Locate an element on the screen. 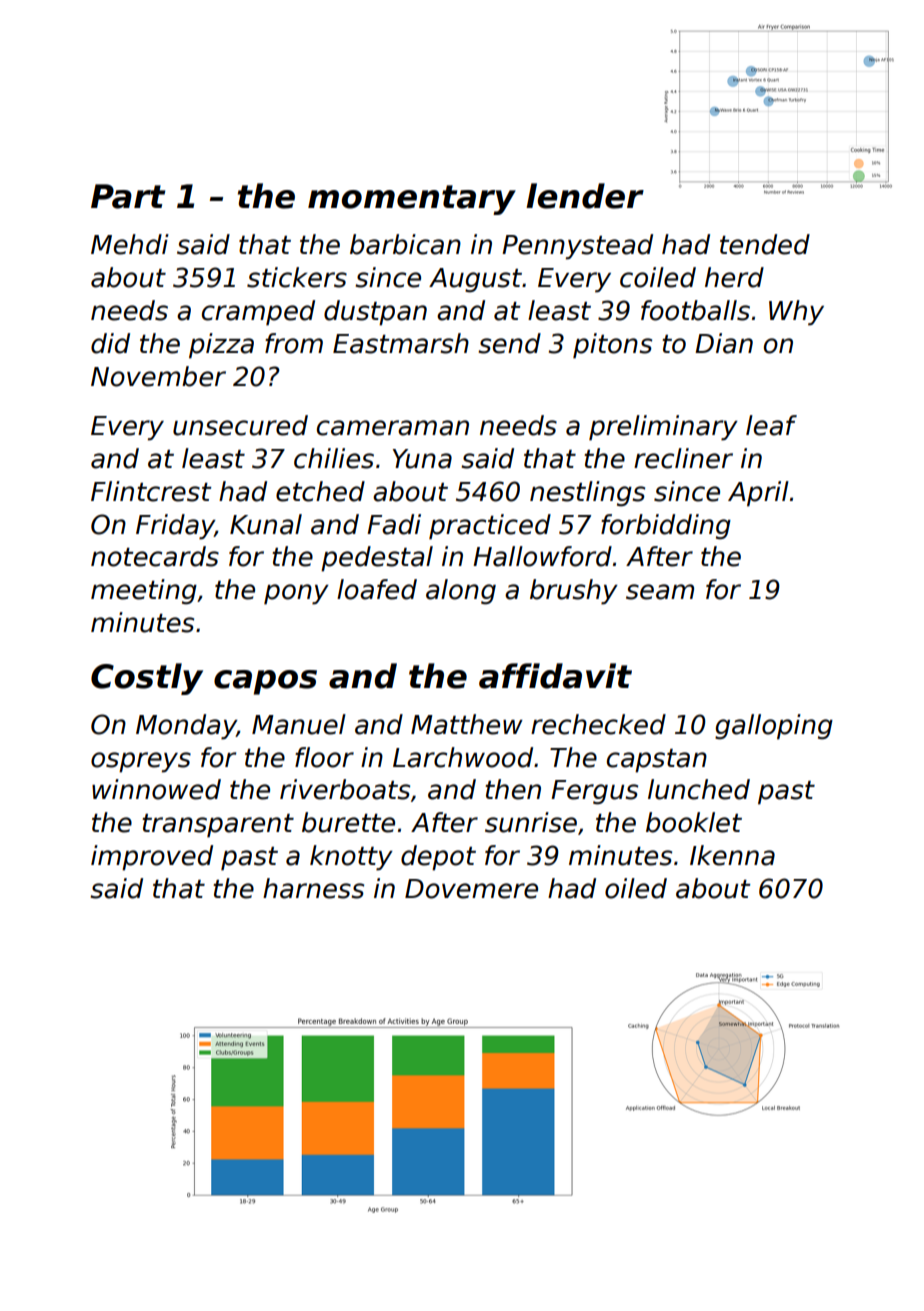 The height and width of the screenshot is (1311, 924). momentary is located at coordinates (412, 200).
